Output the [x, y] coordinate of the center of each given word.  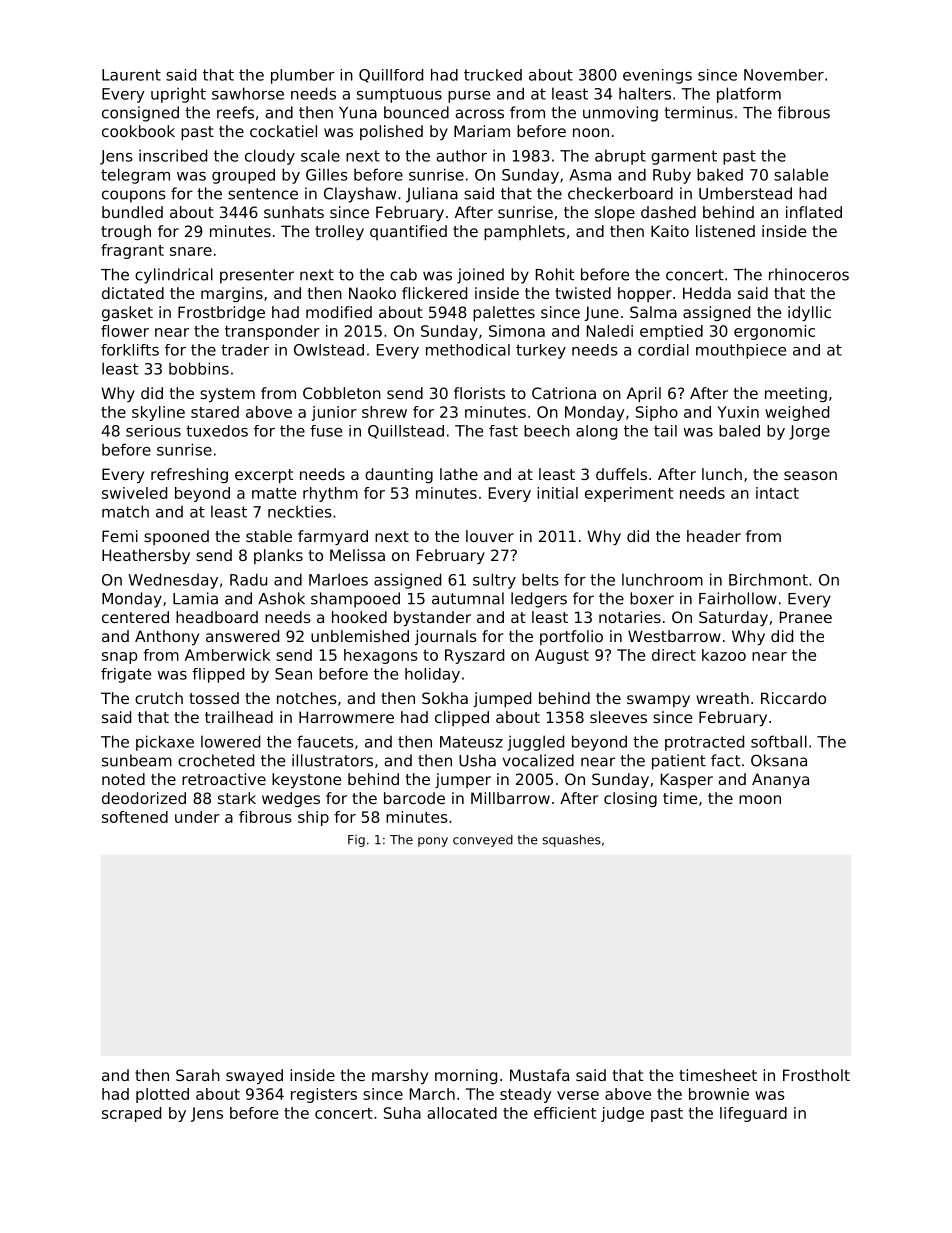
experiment [629, 494]
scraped [131, 1114]
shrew [384, 412]
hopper [645, 294]
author [462, 155]
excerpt [264, 476]
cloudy [270, 157]
